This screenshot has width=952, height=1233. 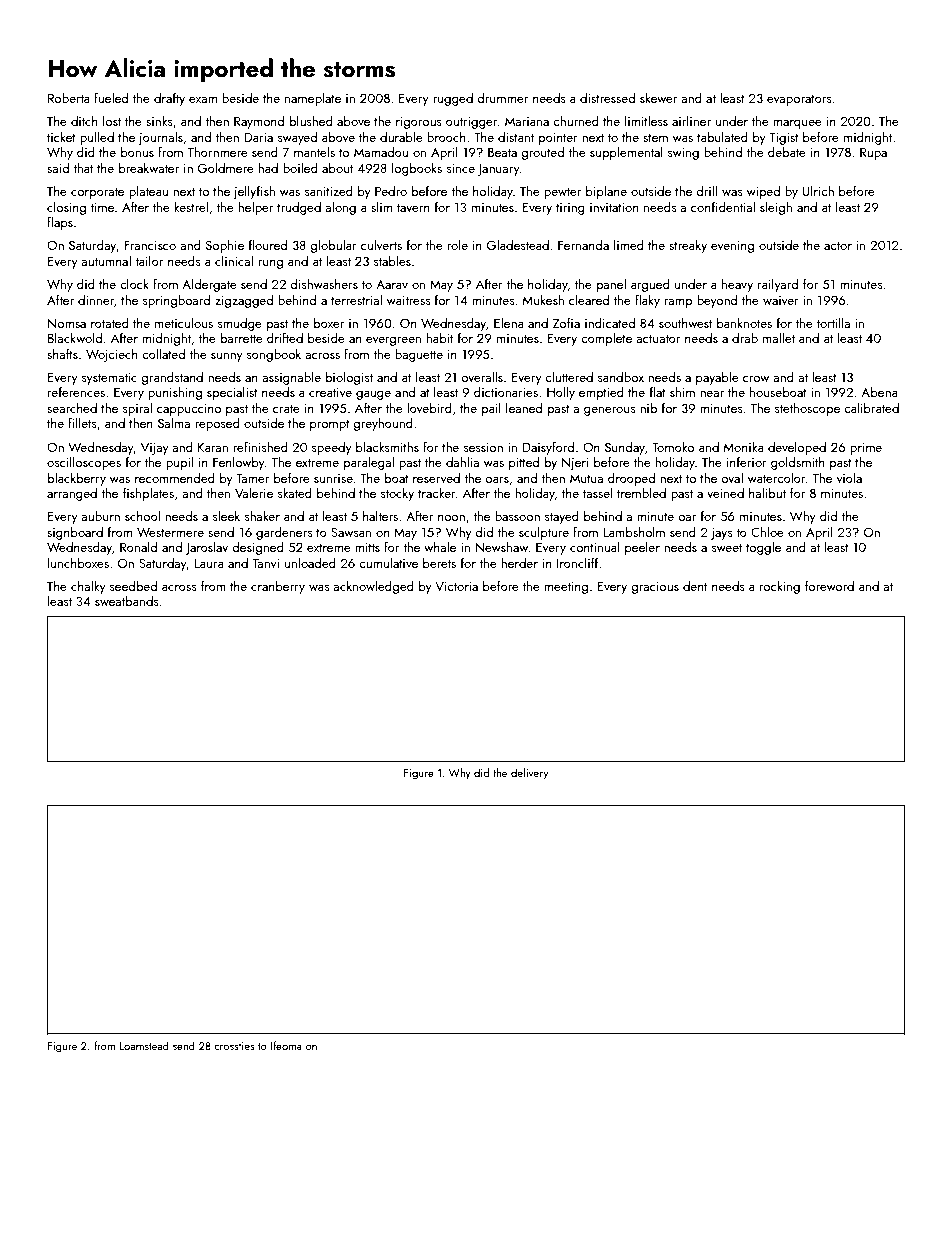 What do you see at coordinates (780, 587) in the screenshot?
I see `rocking` at bounding box center [780, 587].
